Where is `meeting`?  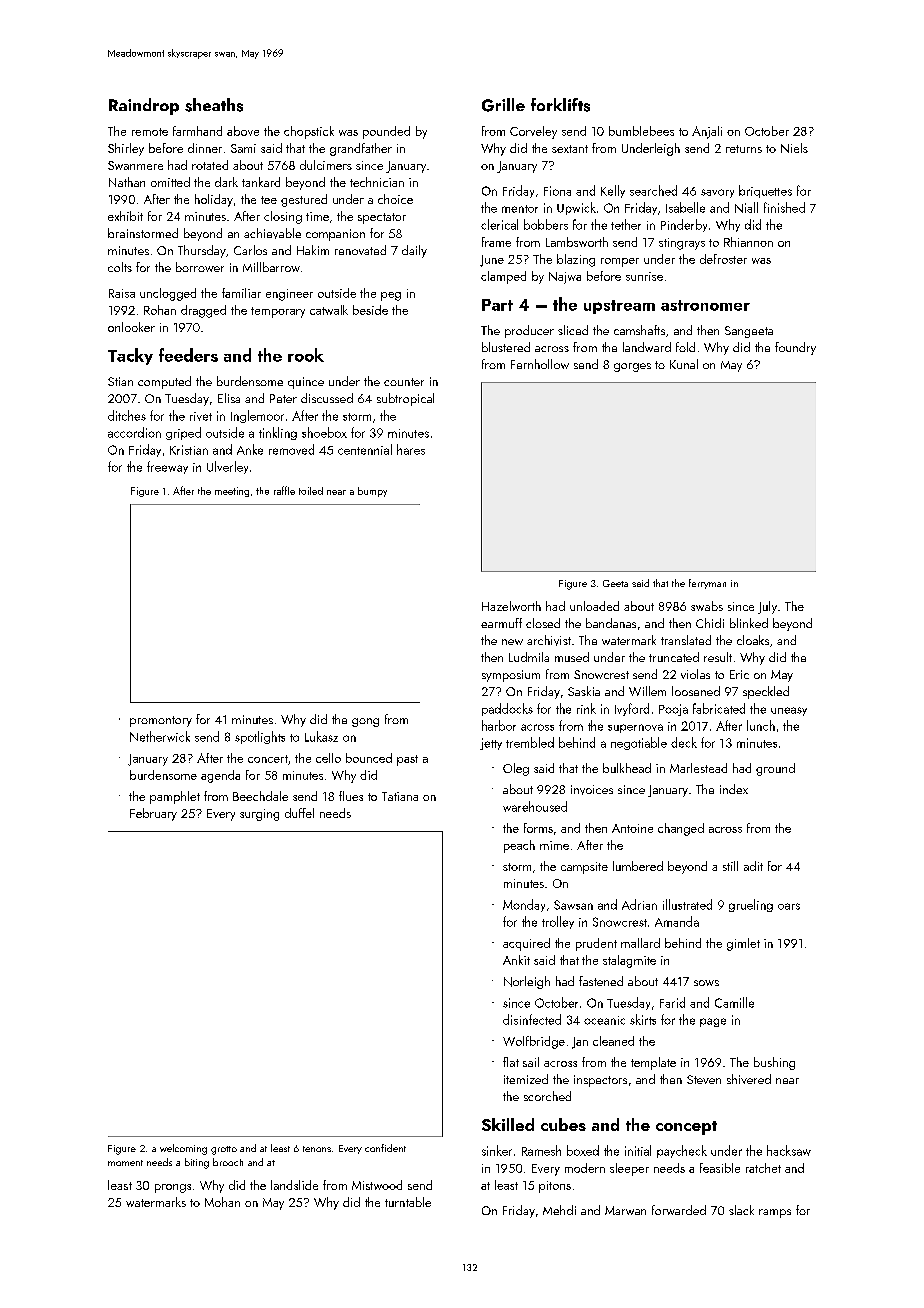 meeting is located at coordinates (232, 492).
